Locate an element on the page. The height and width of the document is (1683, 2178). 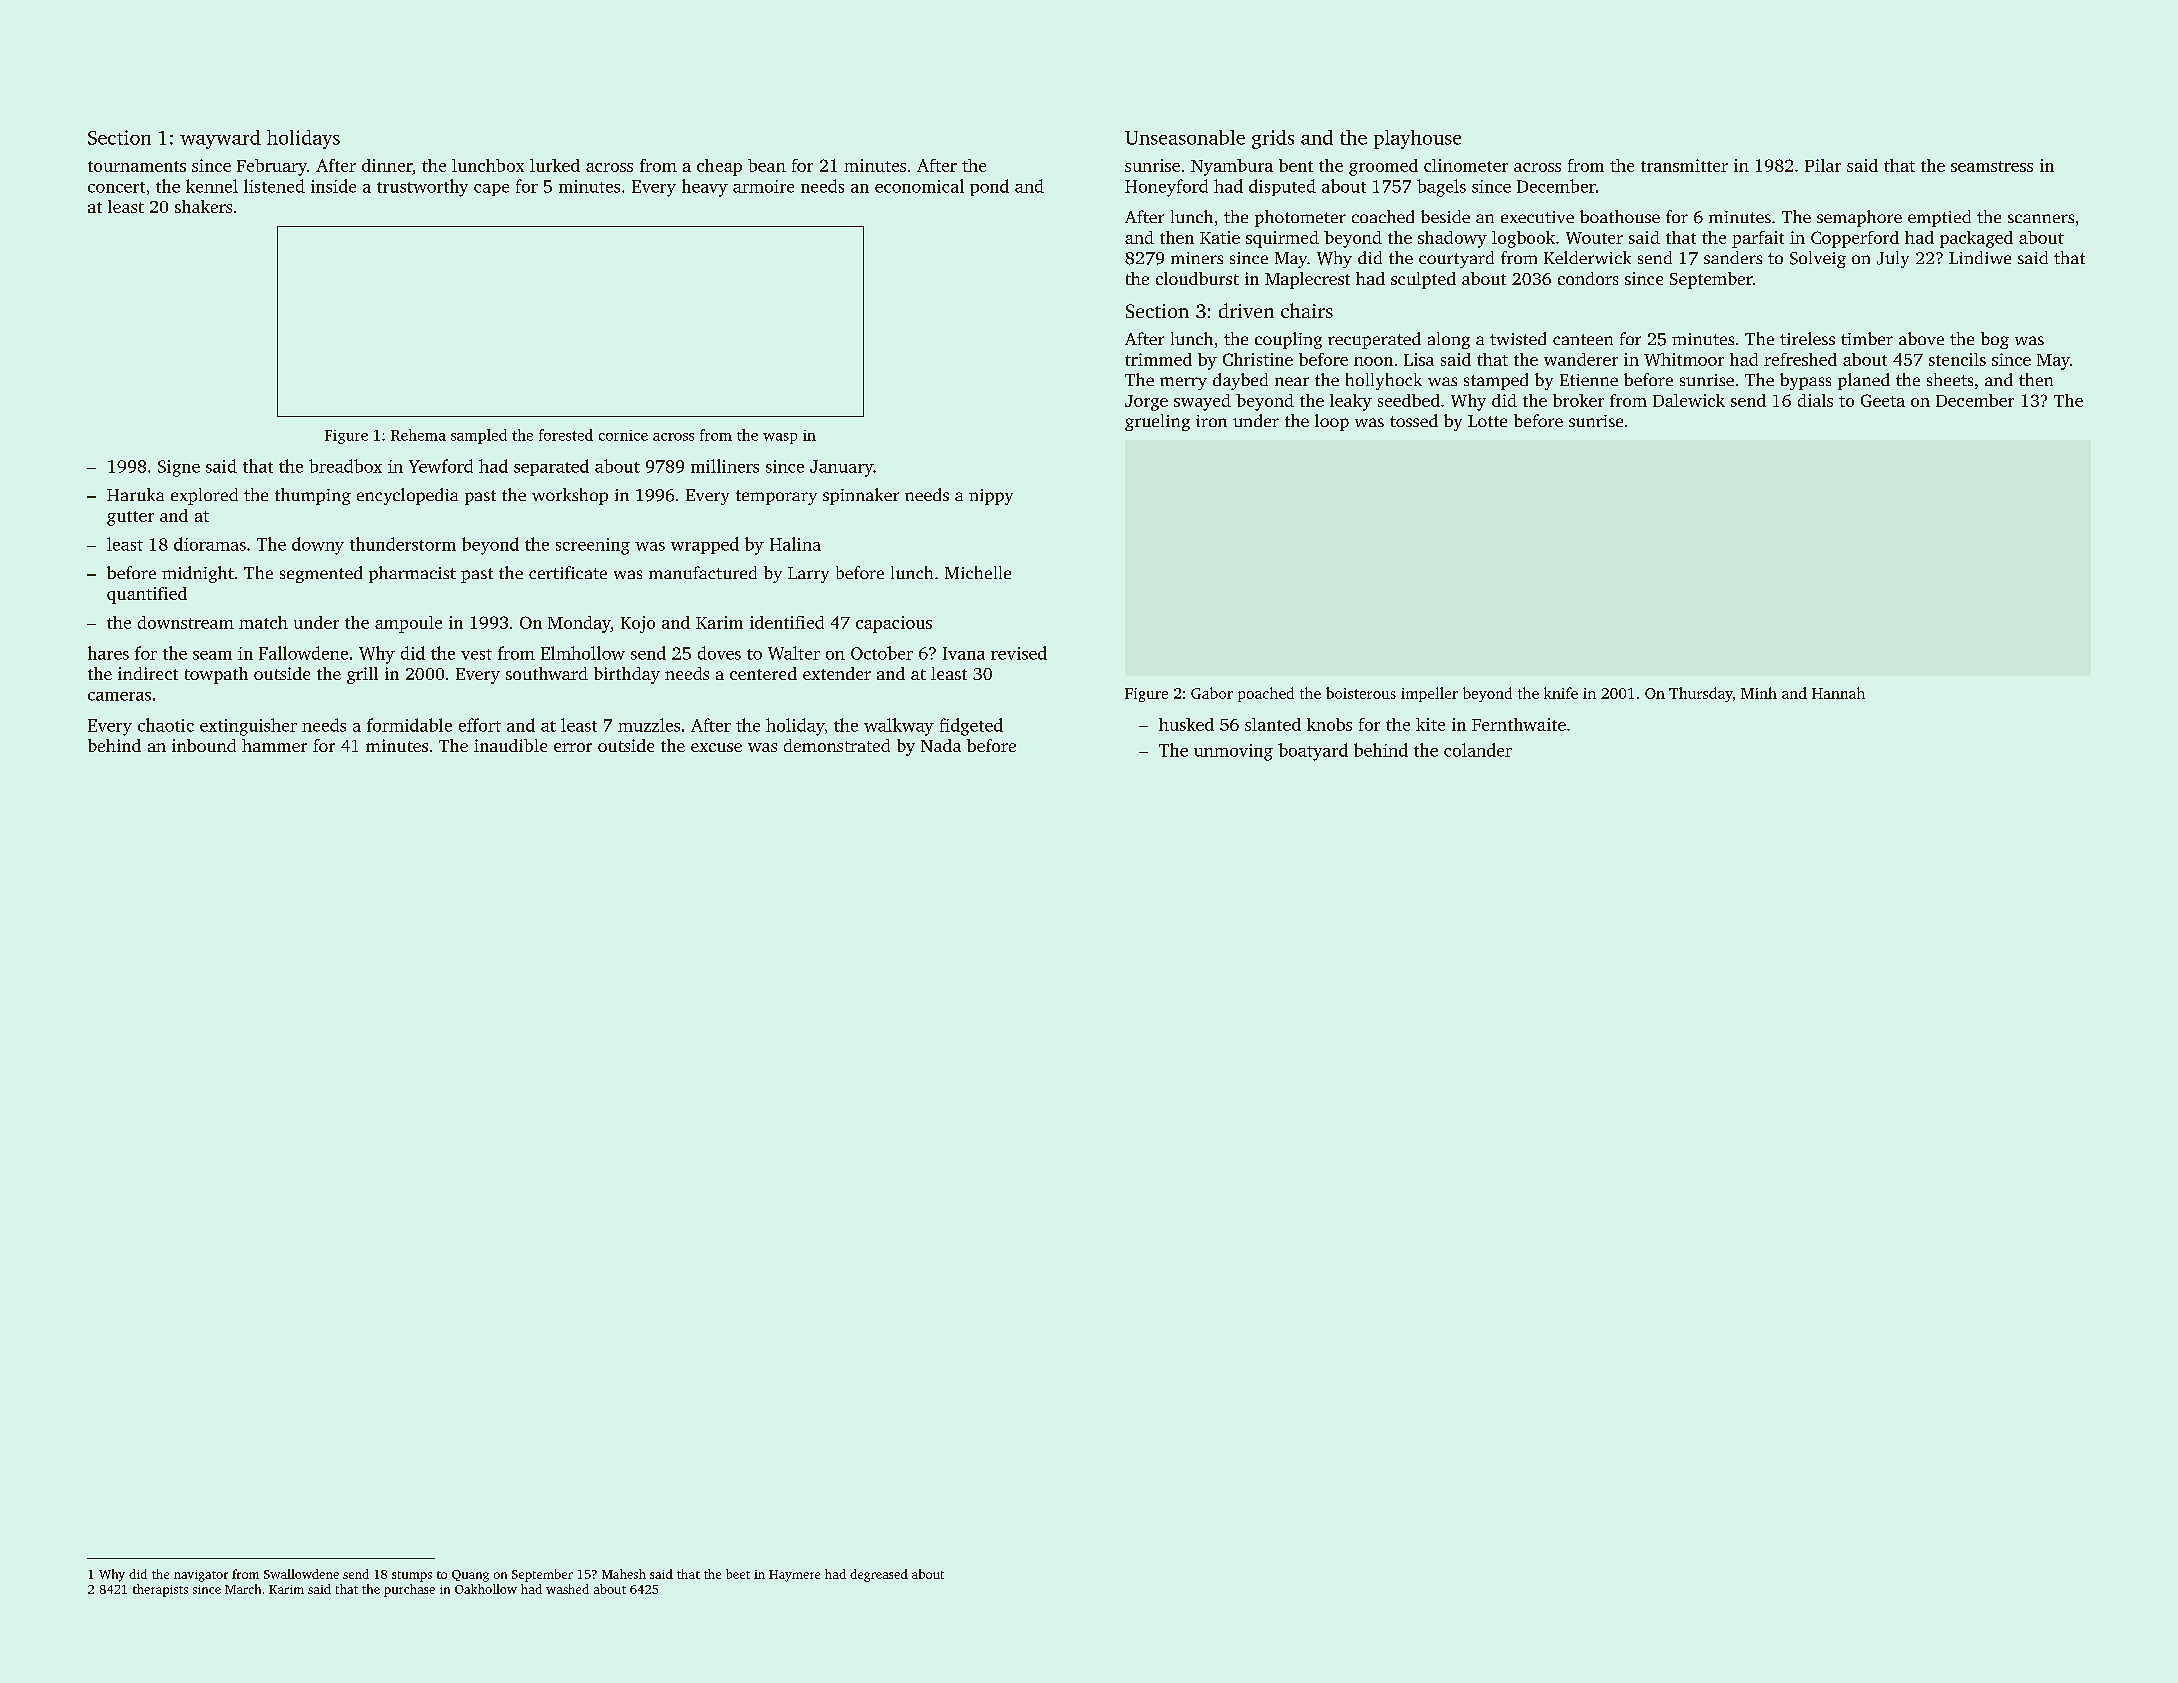
grueling is located at coordinates (1157, 422).
